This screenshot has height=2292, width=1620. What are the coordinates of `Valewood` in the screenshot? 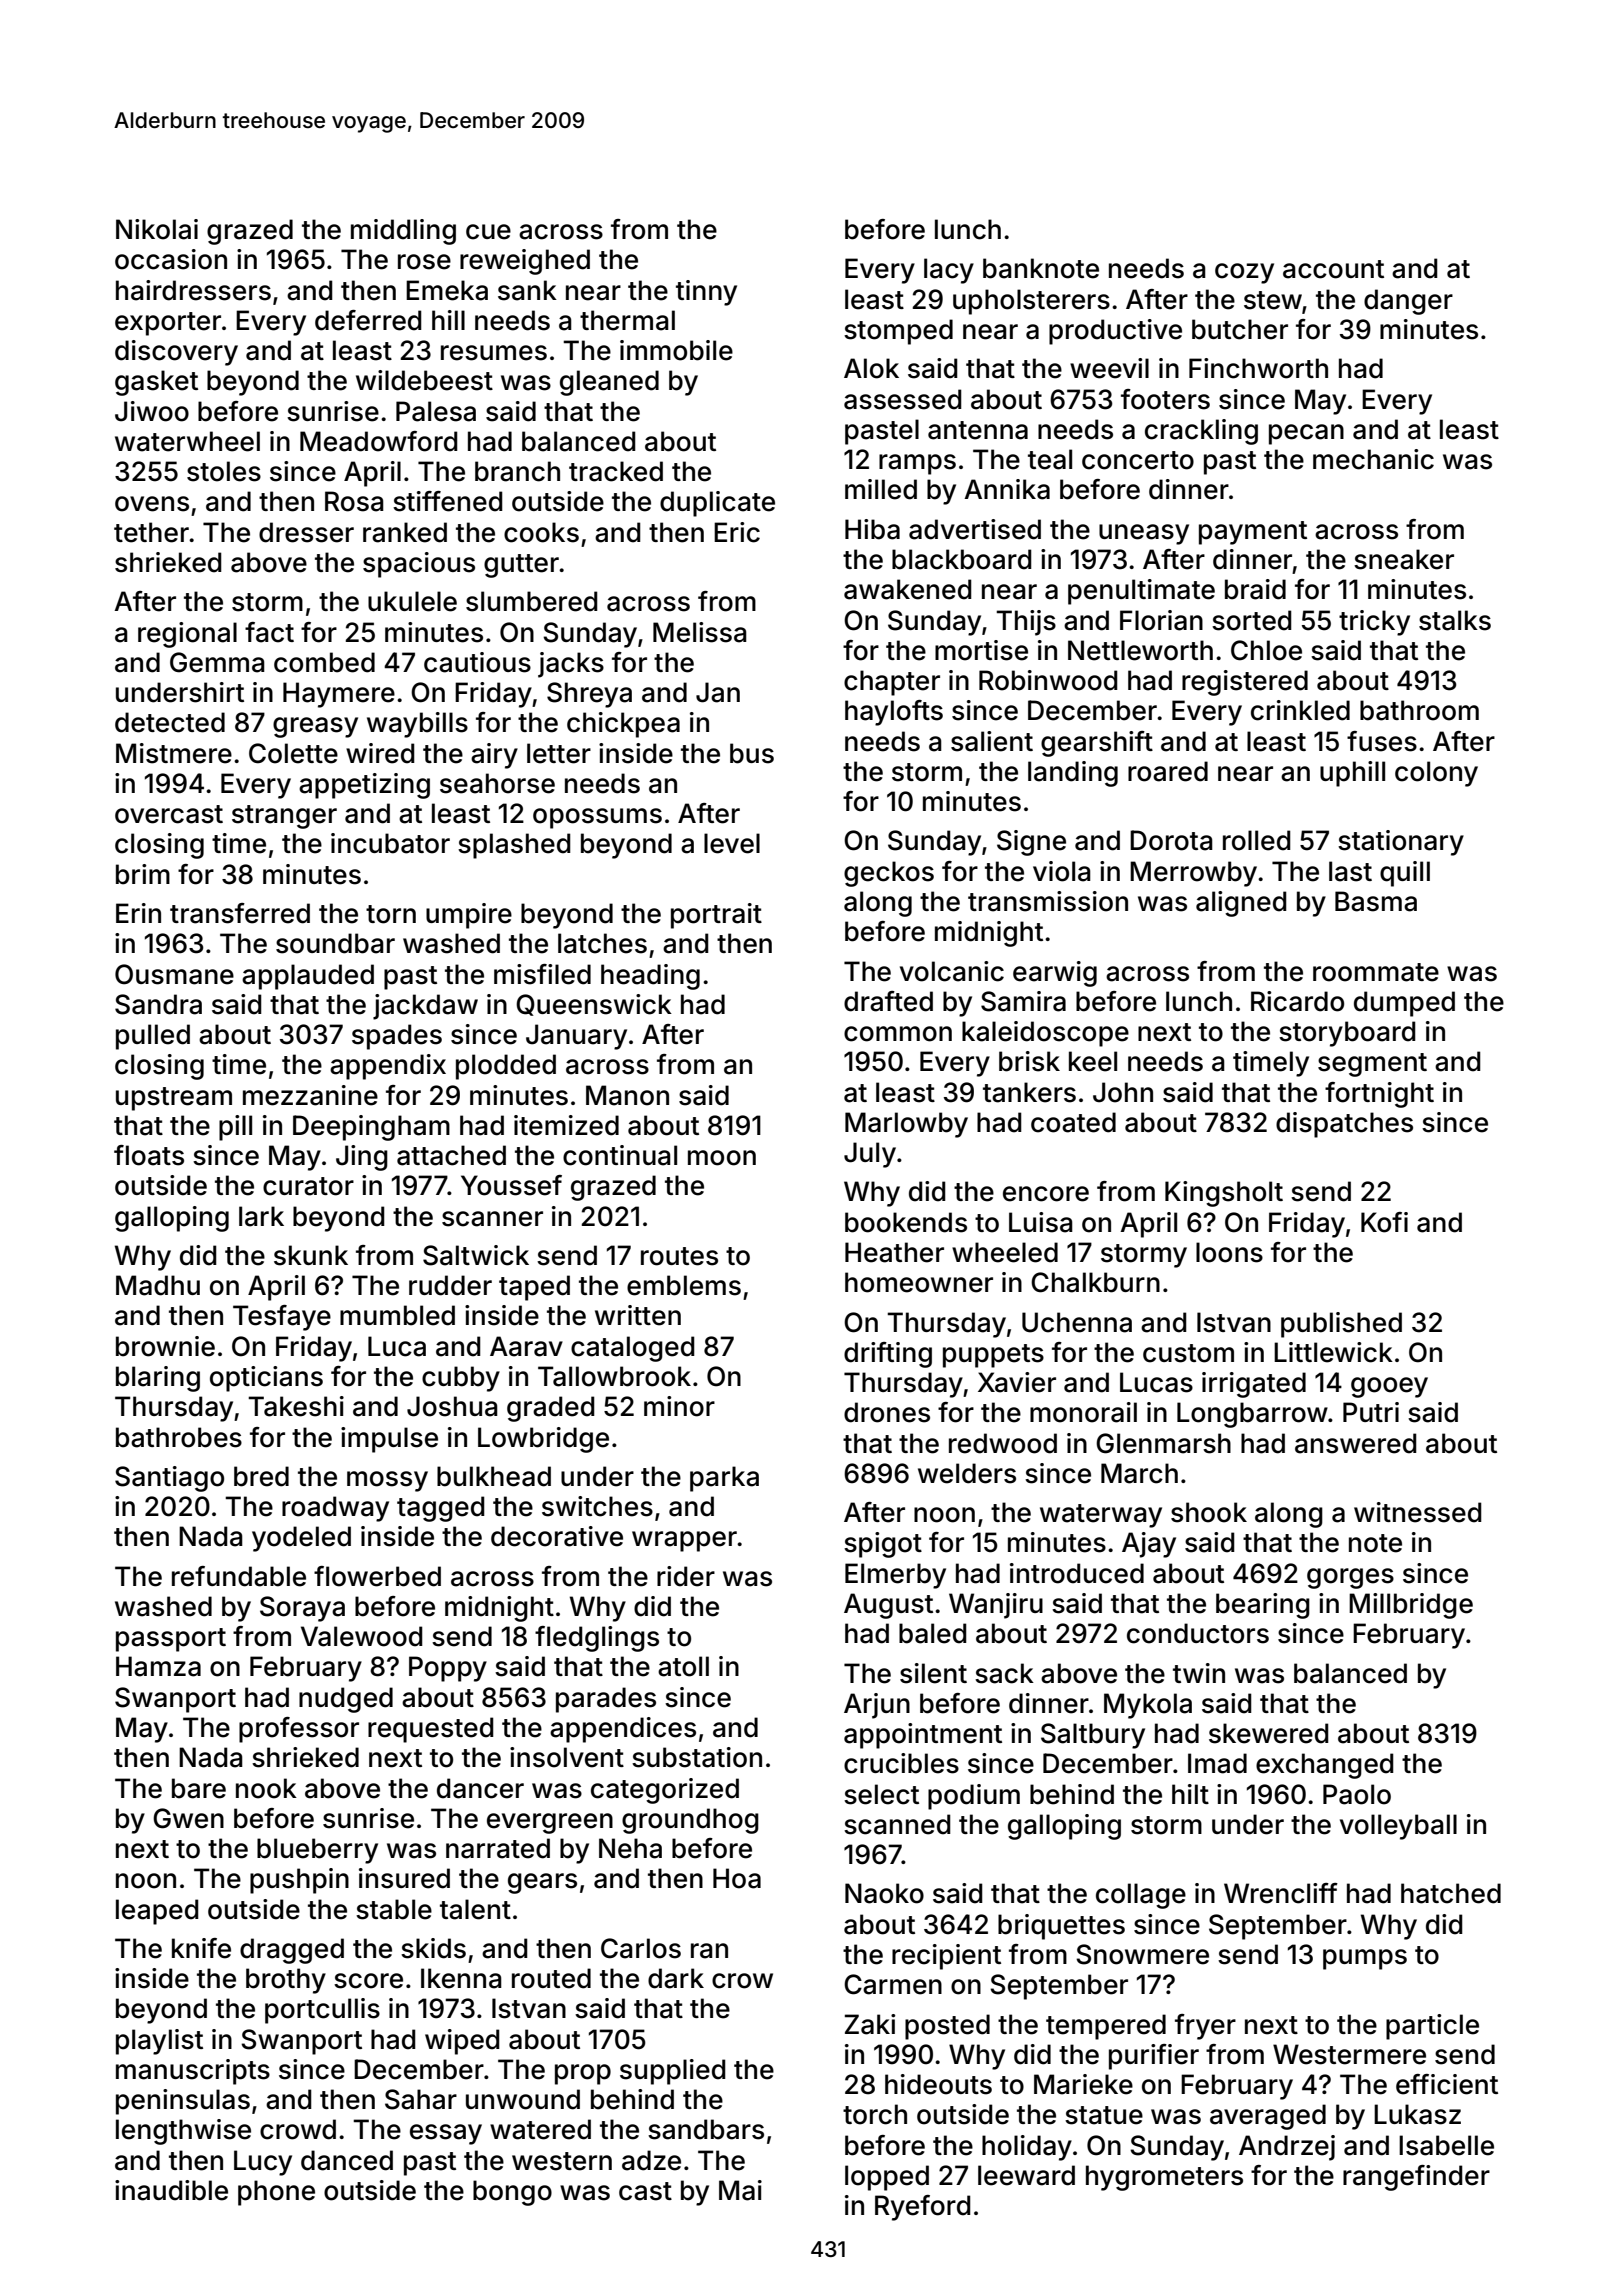 It's located at (362, 1636).
